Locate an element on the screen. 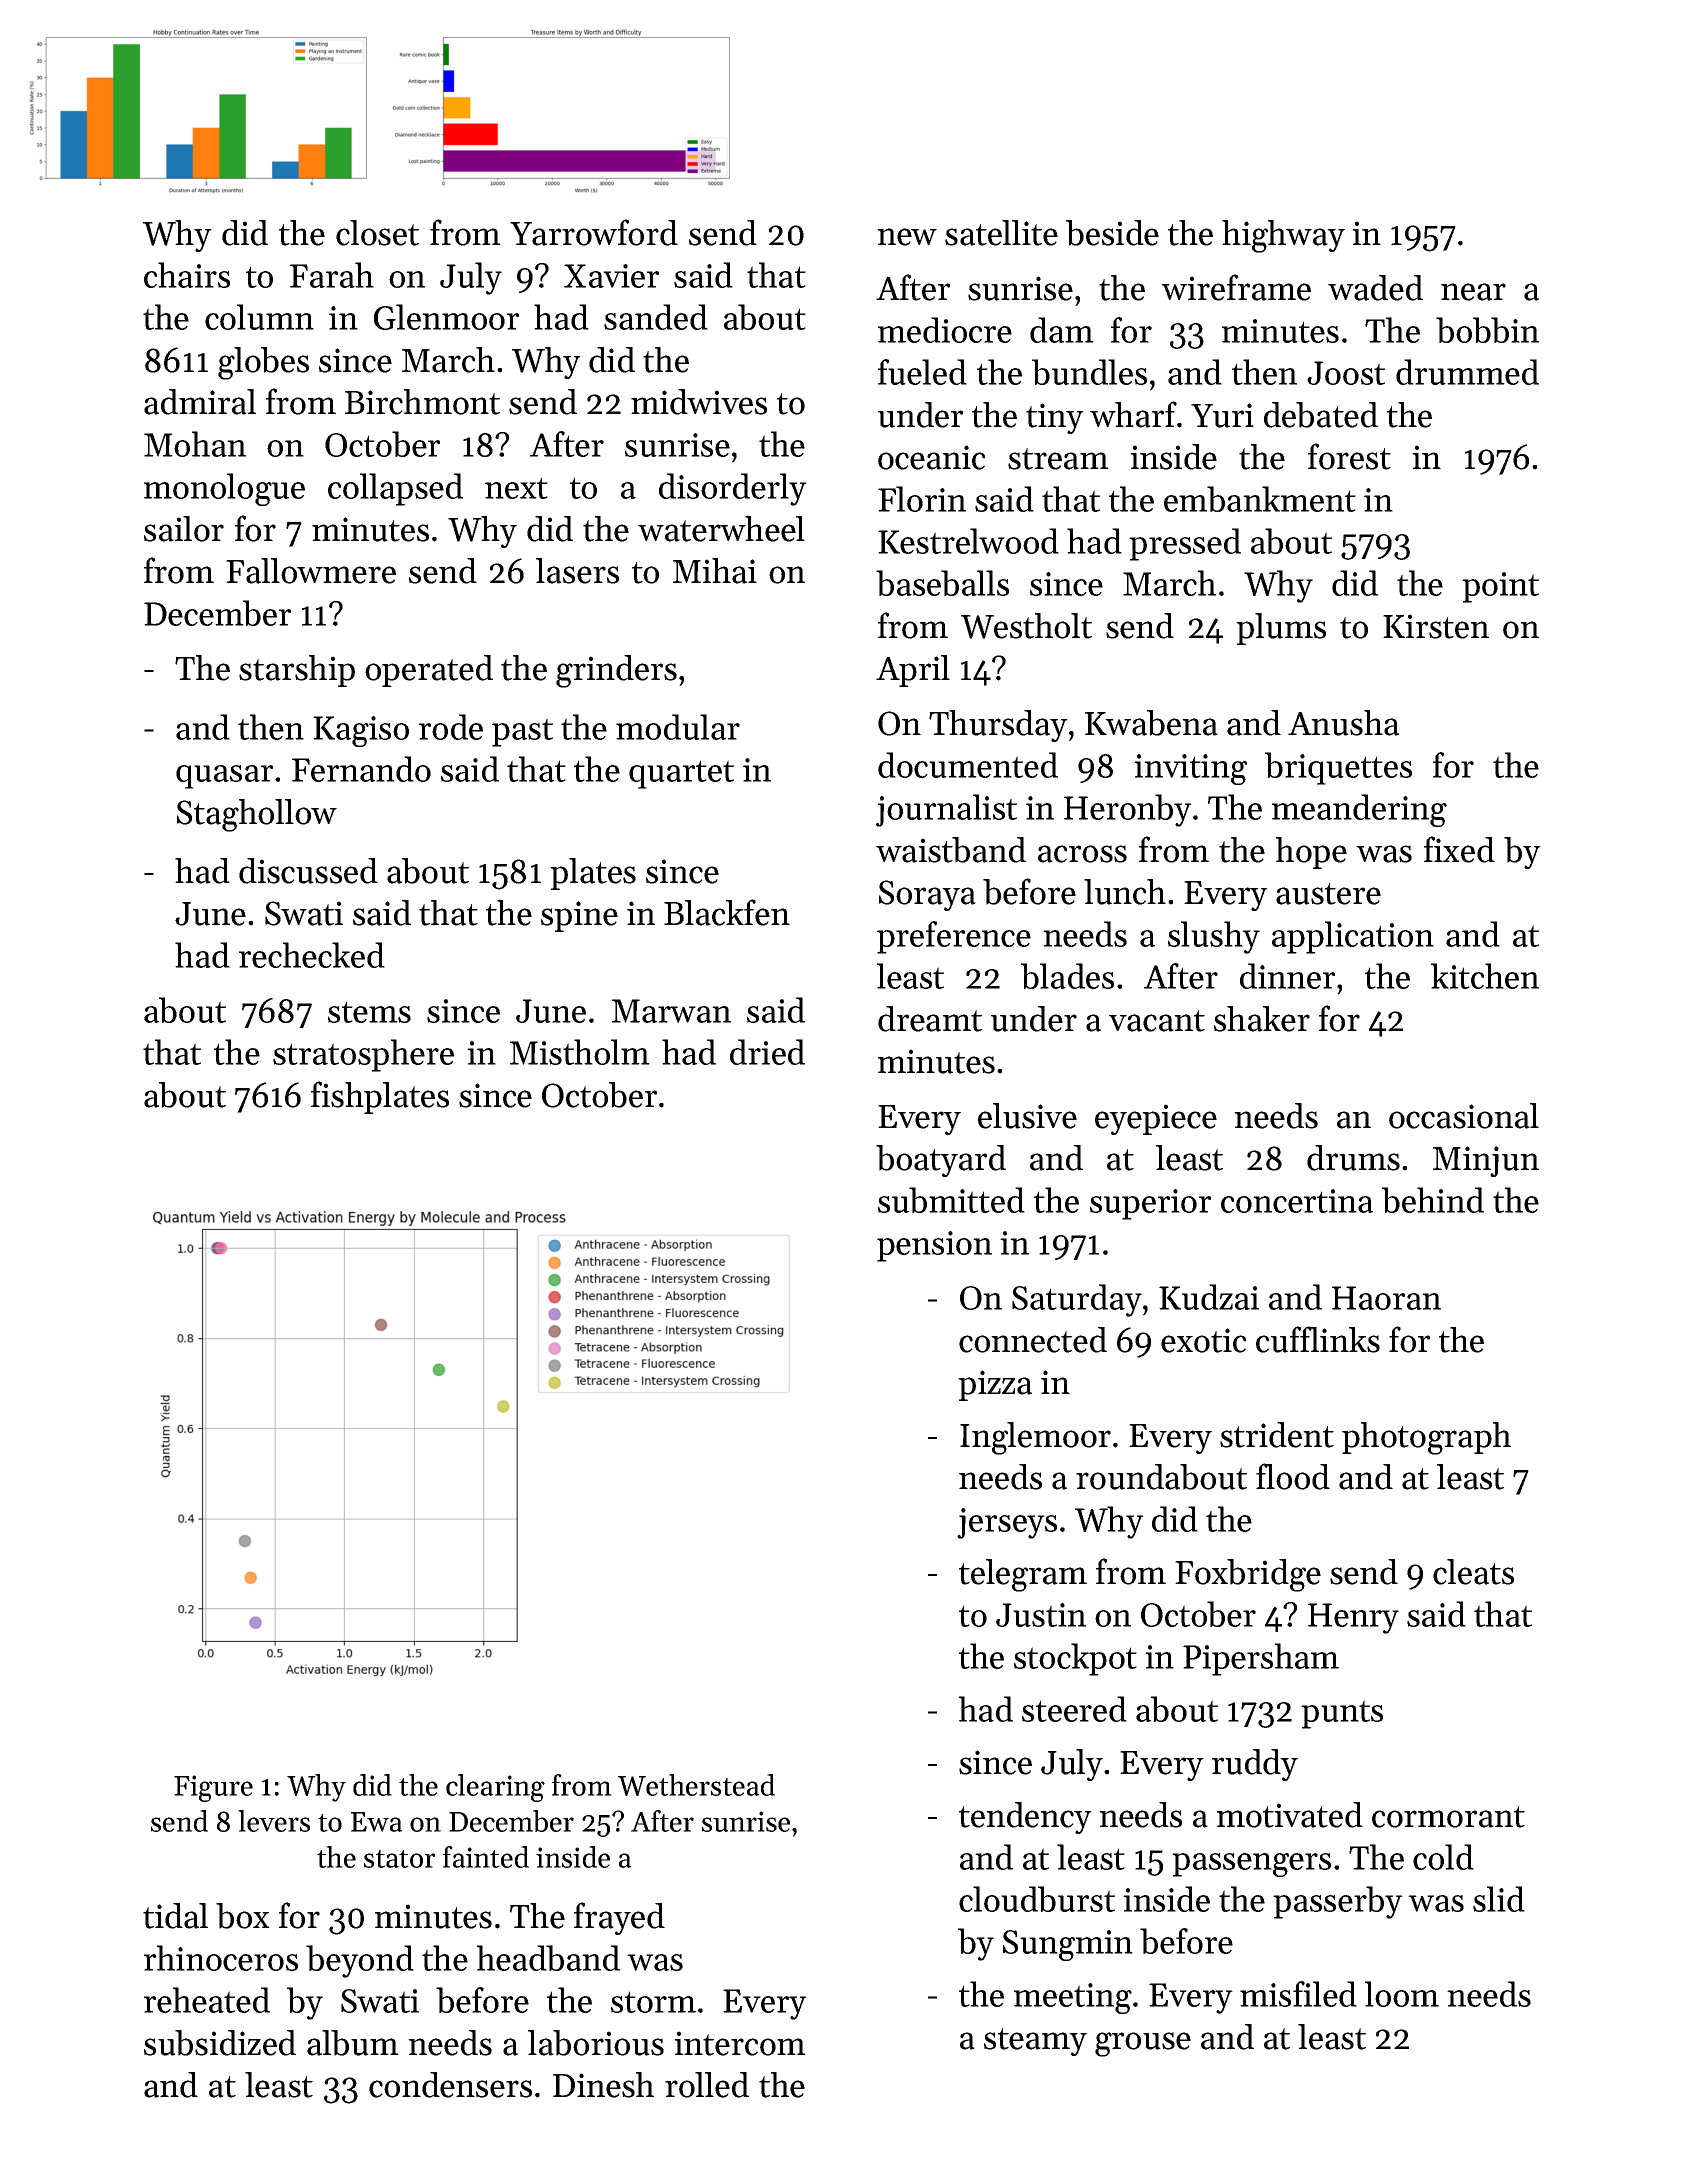 This screenshot has height=2178, width=1683. fueled is located at coordinates (922, 372).
